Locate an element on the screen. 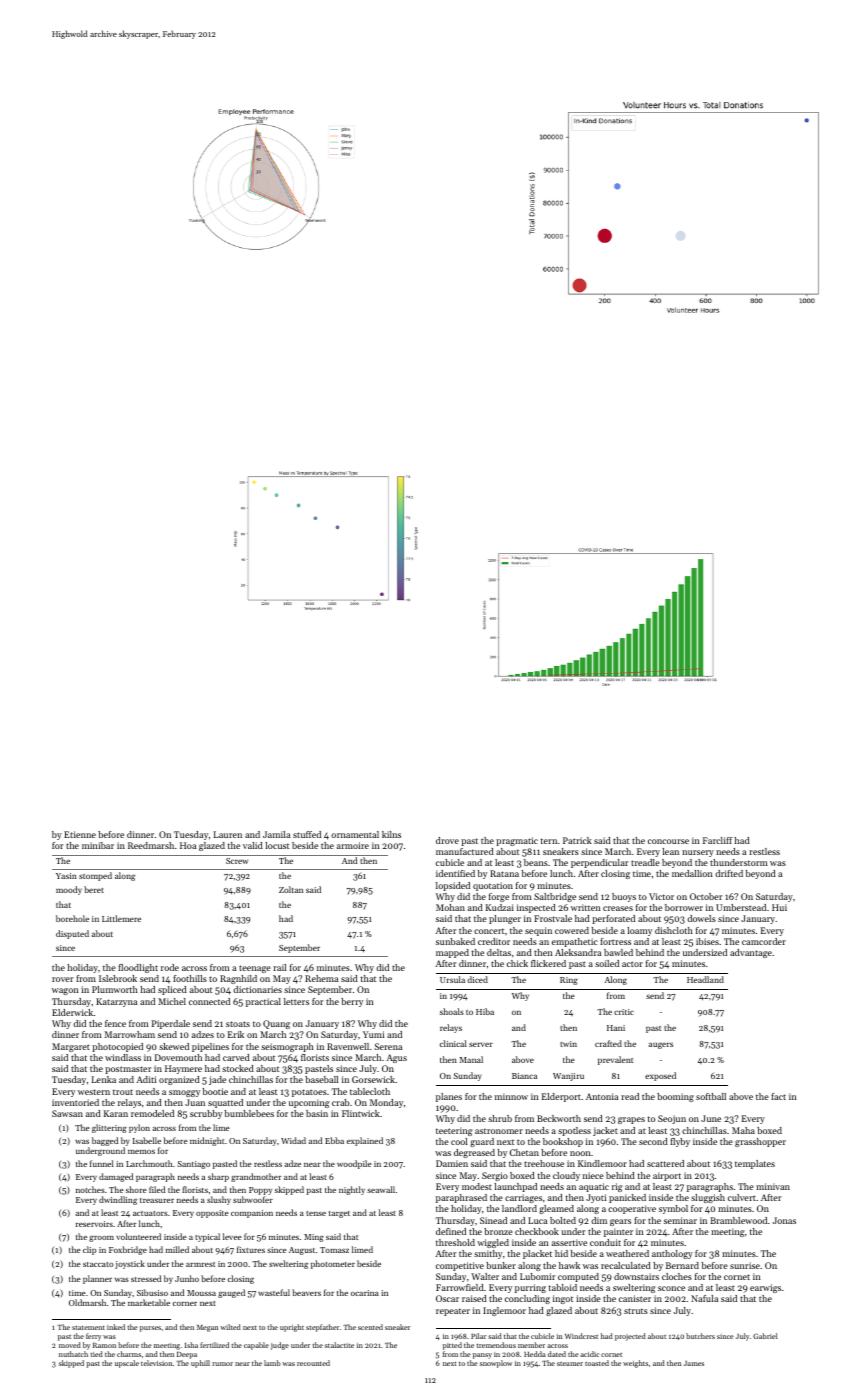  Megan is located at coordinates (207, 1328).
